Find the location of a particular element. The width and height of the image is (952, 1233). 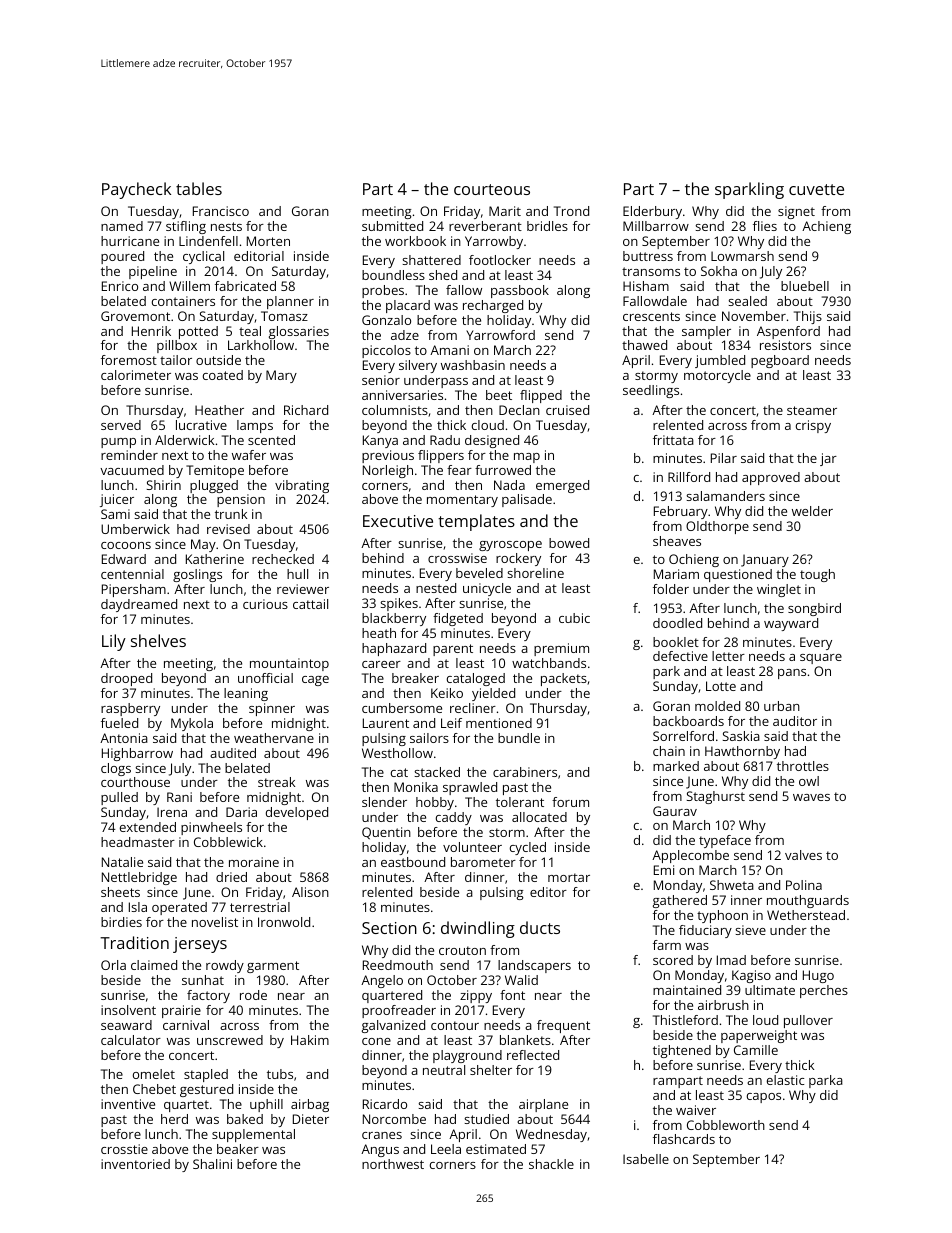

northwest is located at coordinates (393, 1164).
